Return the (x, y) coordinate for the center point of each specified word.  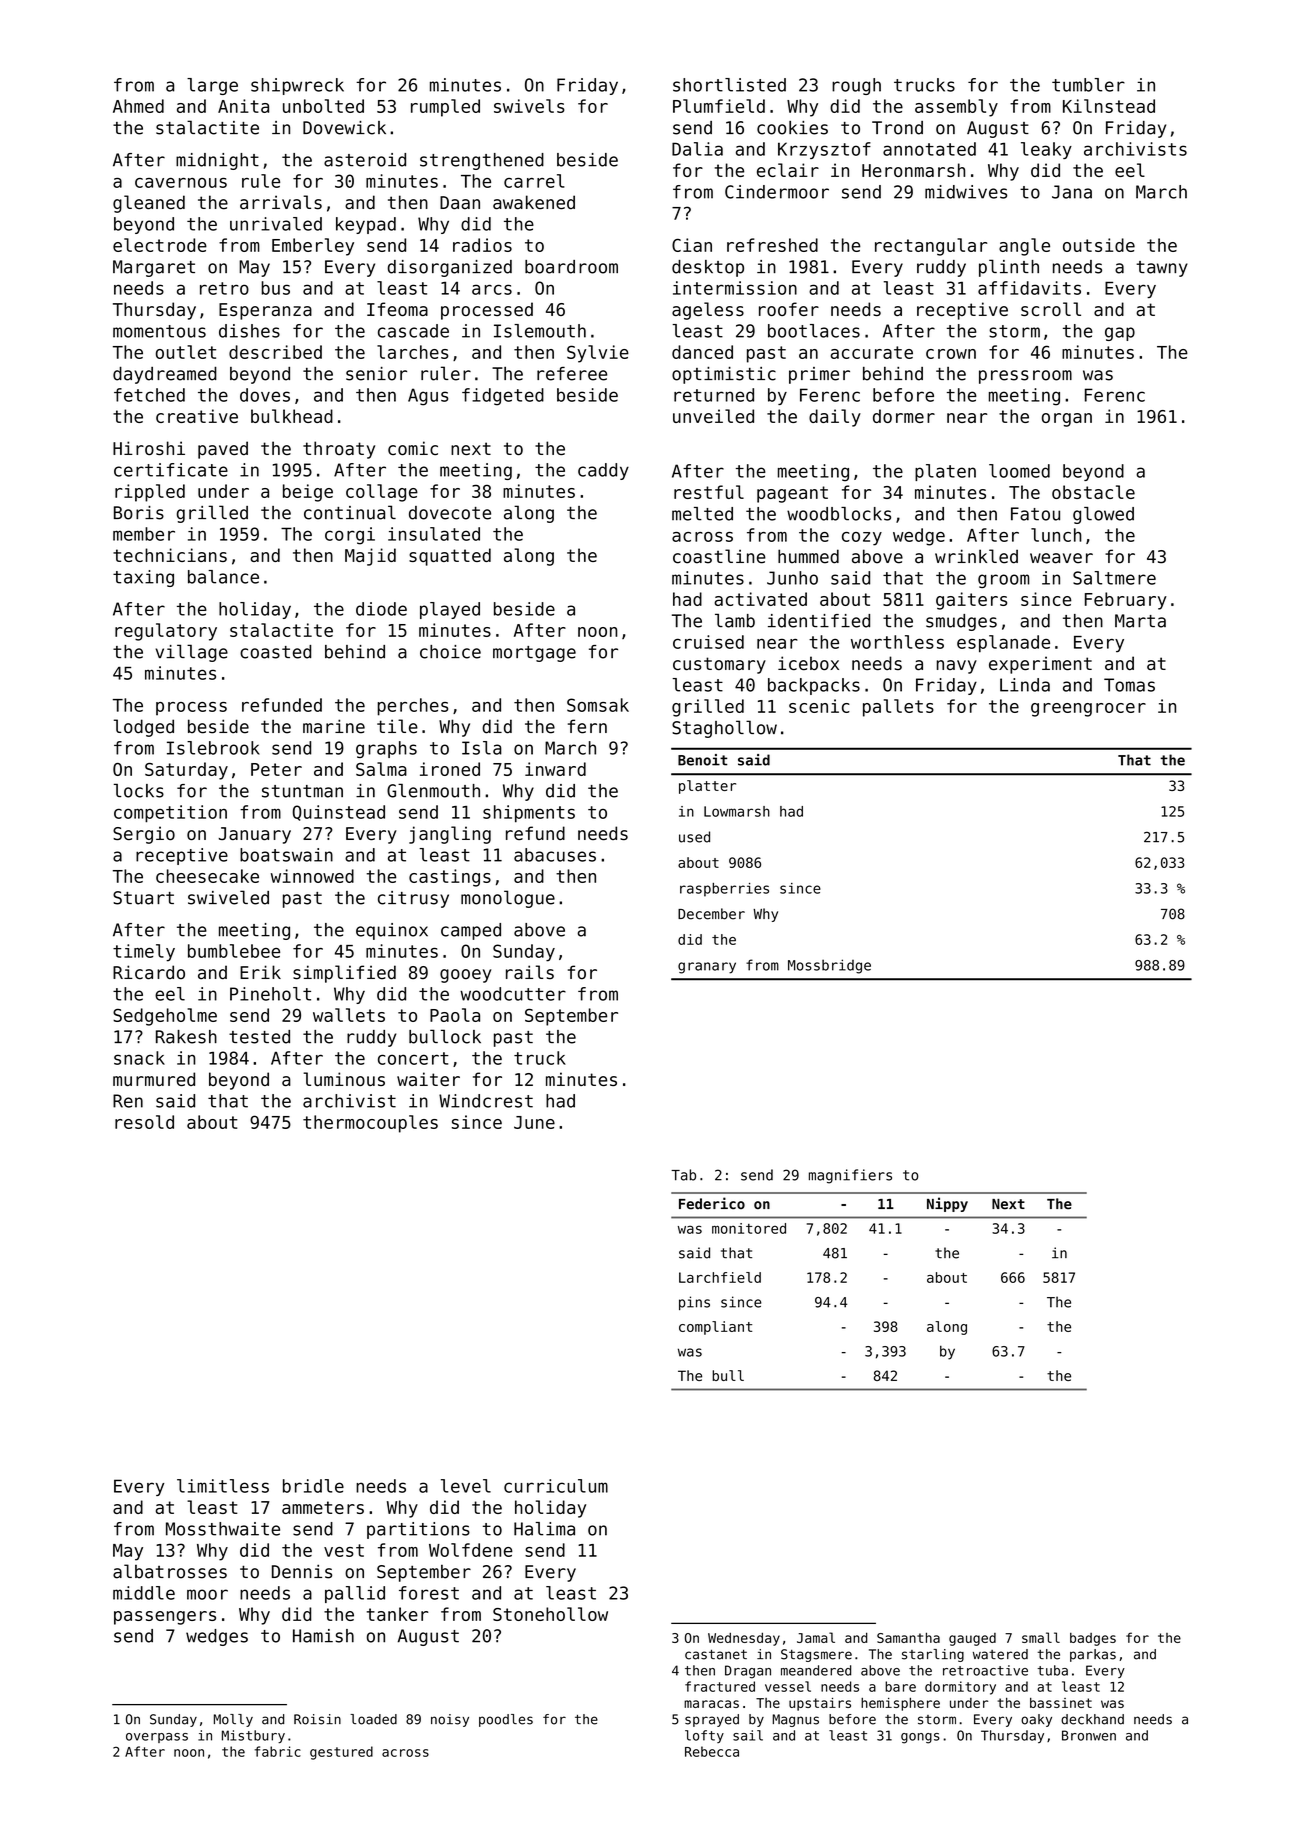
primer (819, 375)
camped (471, 931)
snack (139, 1058)
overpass (157, 1738)
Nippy (947, 1204)
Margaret (154, 268)
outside (1099, 245)
